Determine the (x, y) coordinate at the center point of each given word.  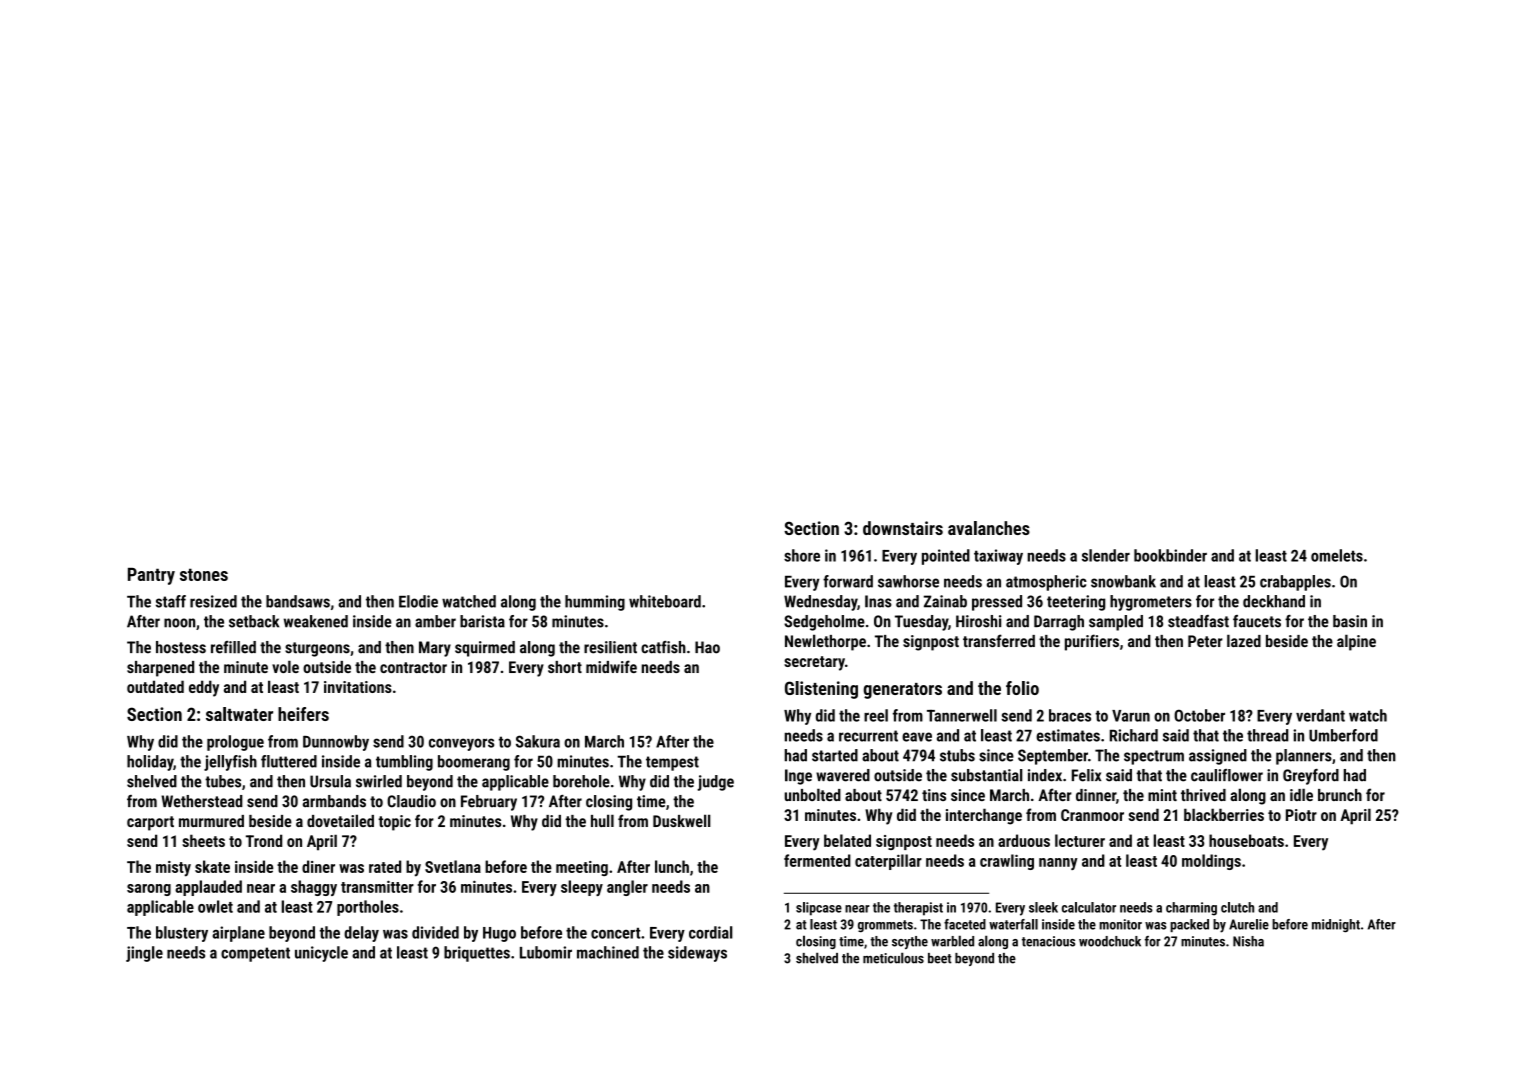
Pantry (151, 576)
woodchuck (1110, 941)
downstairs (903, 528)
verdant (1320, 715)
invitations (358, 687)
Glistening (821, 690)
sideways (697, 954)
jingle (144, 954)
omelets (1337, 555)
